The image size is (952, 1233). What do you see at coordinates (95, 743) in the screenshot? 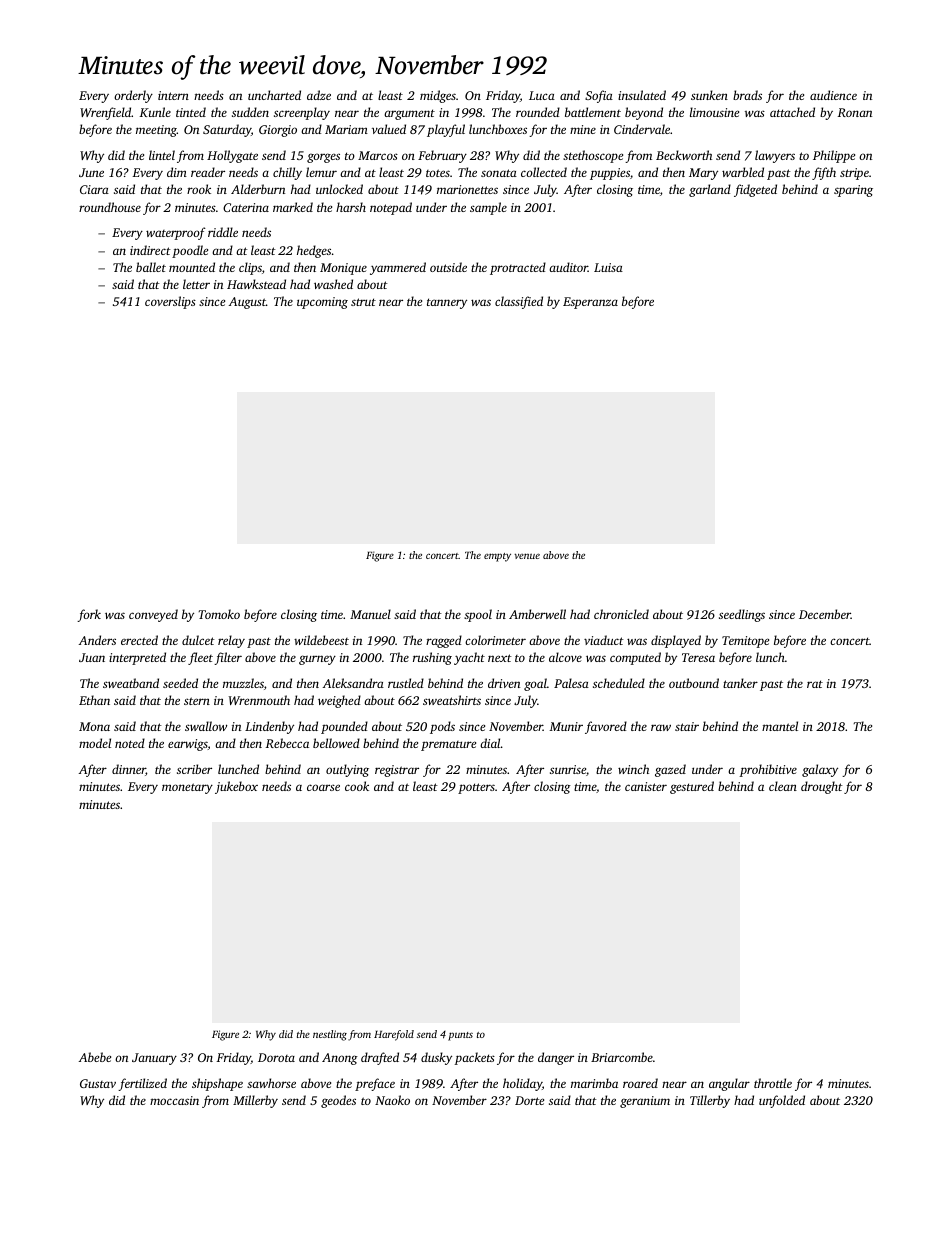
I see `model` at bounding box center [95, 743].
